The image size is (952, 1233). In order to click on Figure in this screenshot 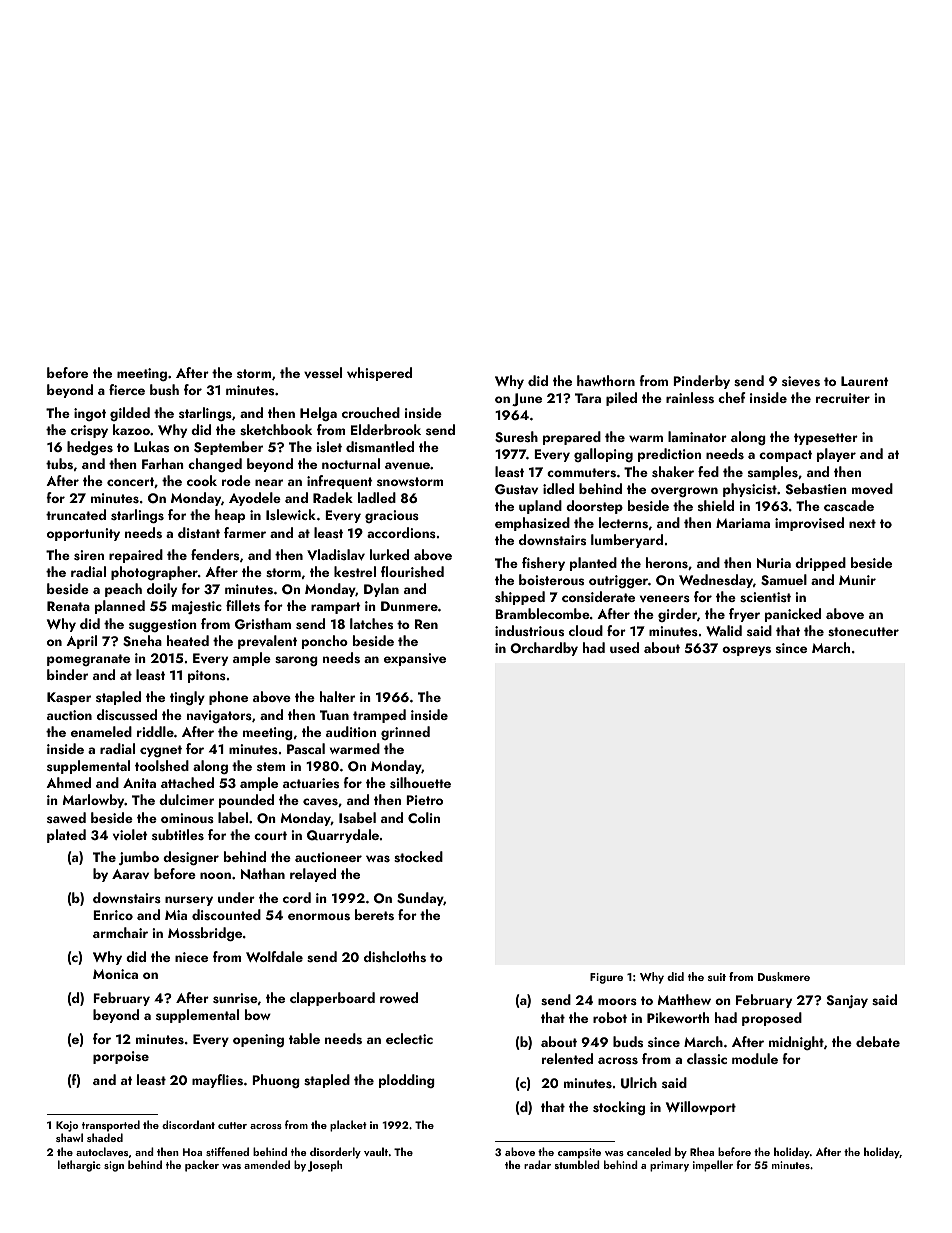, I will do `click(606, 978)`.
